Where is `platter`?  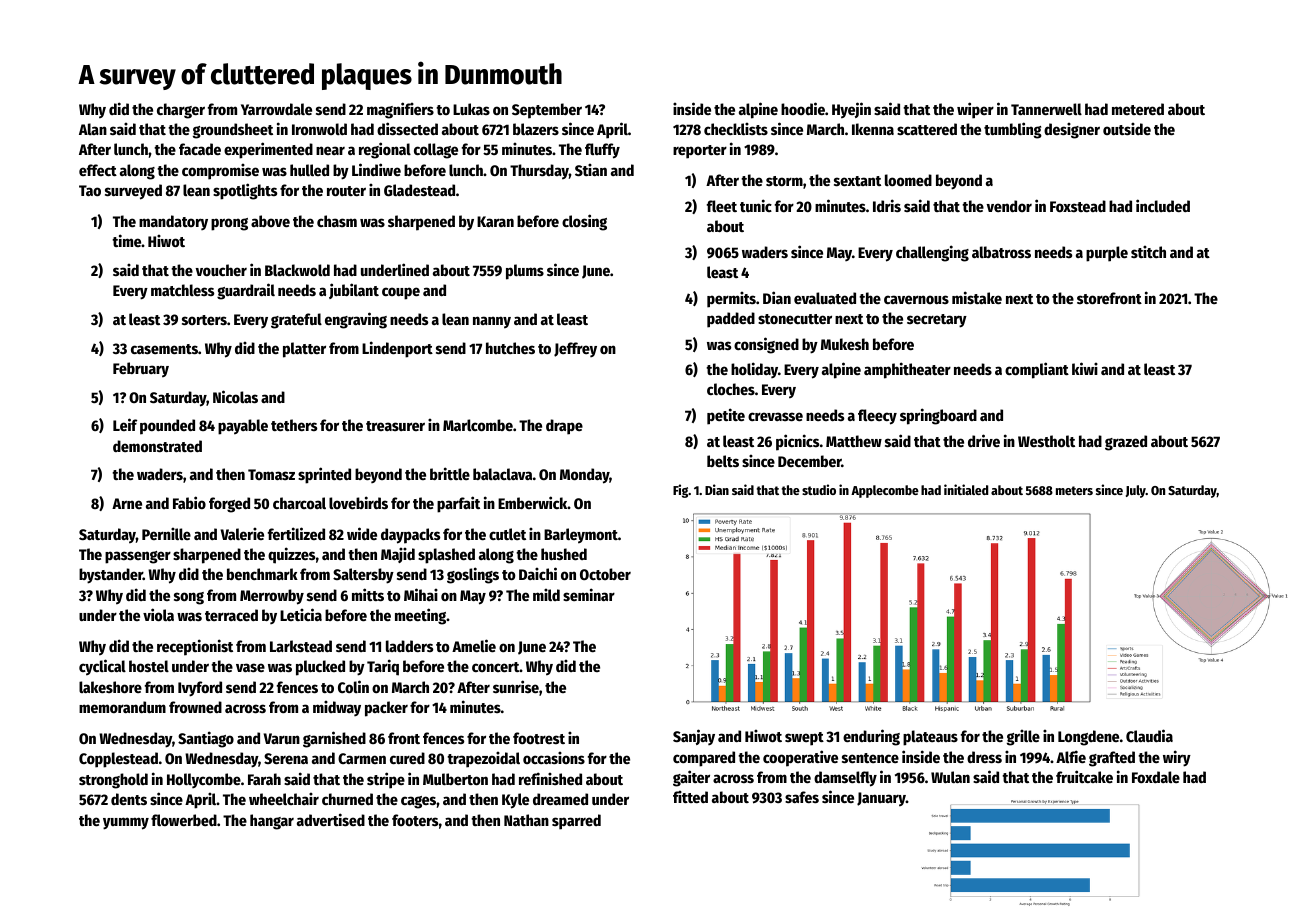 platter is located at coordinates (304, 350).
